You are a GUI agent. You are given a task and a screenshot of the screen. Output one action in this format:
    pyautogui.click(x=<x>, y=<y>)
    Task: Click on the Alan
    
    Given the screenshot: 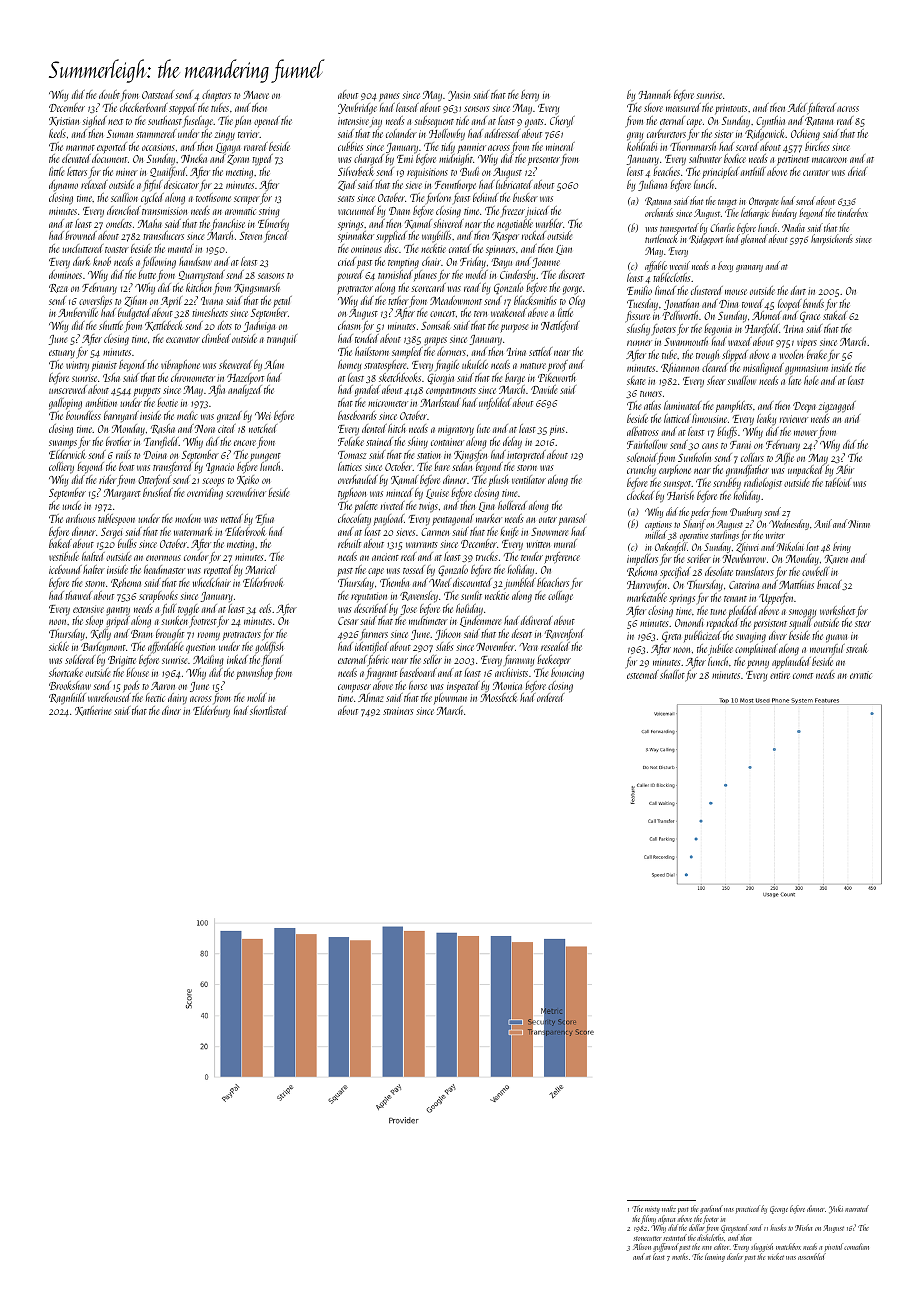 What is the action you would take?
    pyautogui.click(x=274, y=364)
